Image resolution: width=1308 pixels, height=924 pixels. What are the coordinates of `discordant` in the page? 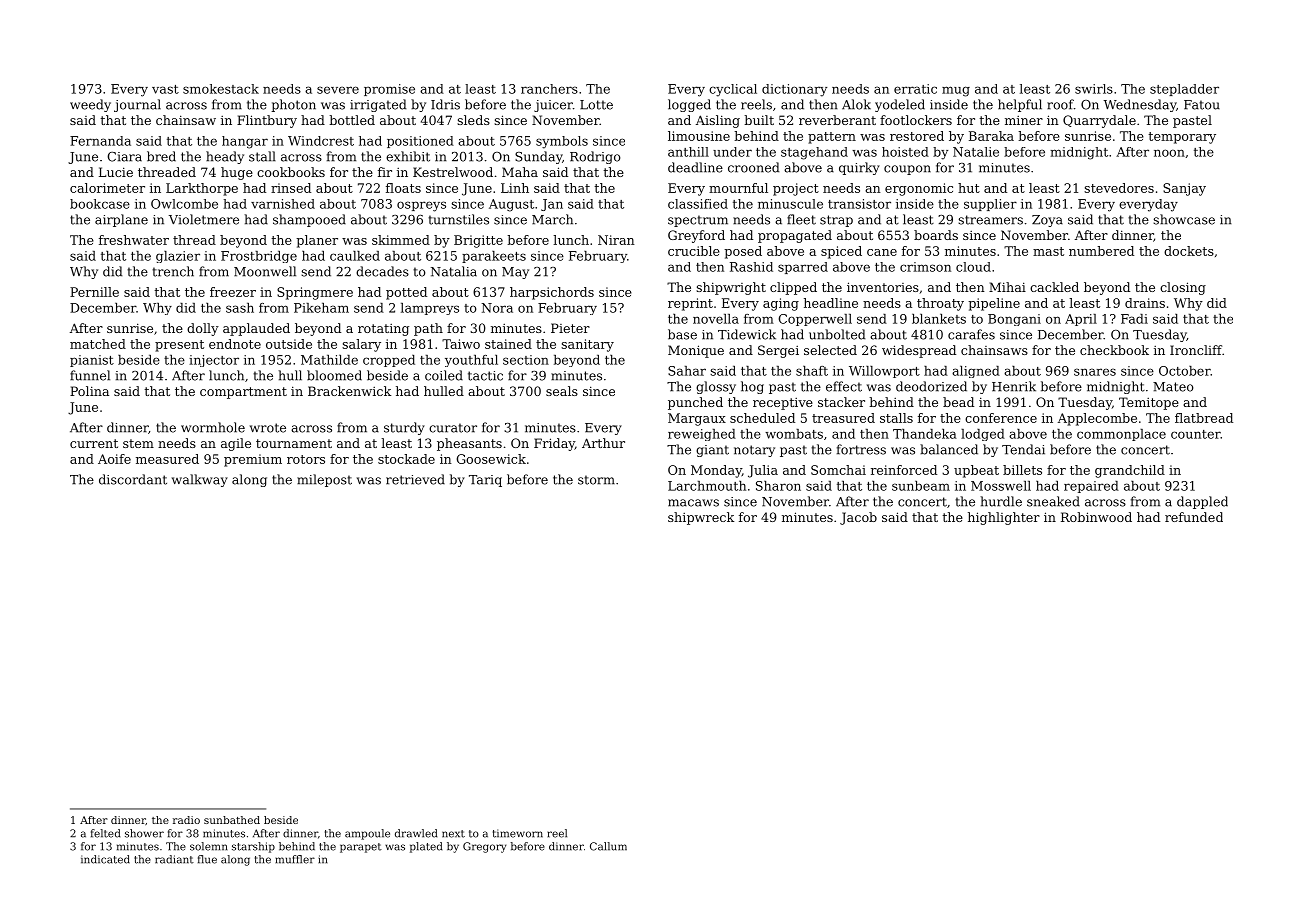 It's located at (133, 479).
